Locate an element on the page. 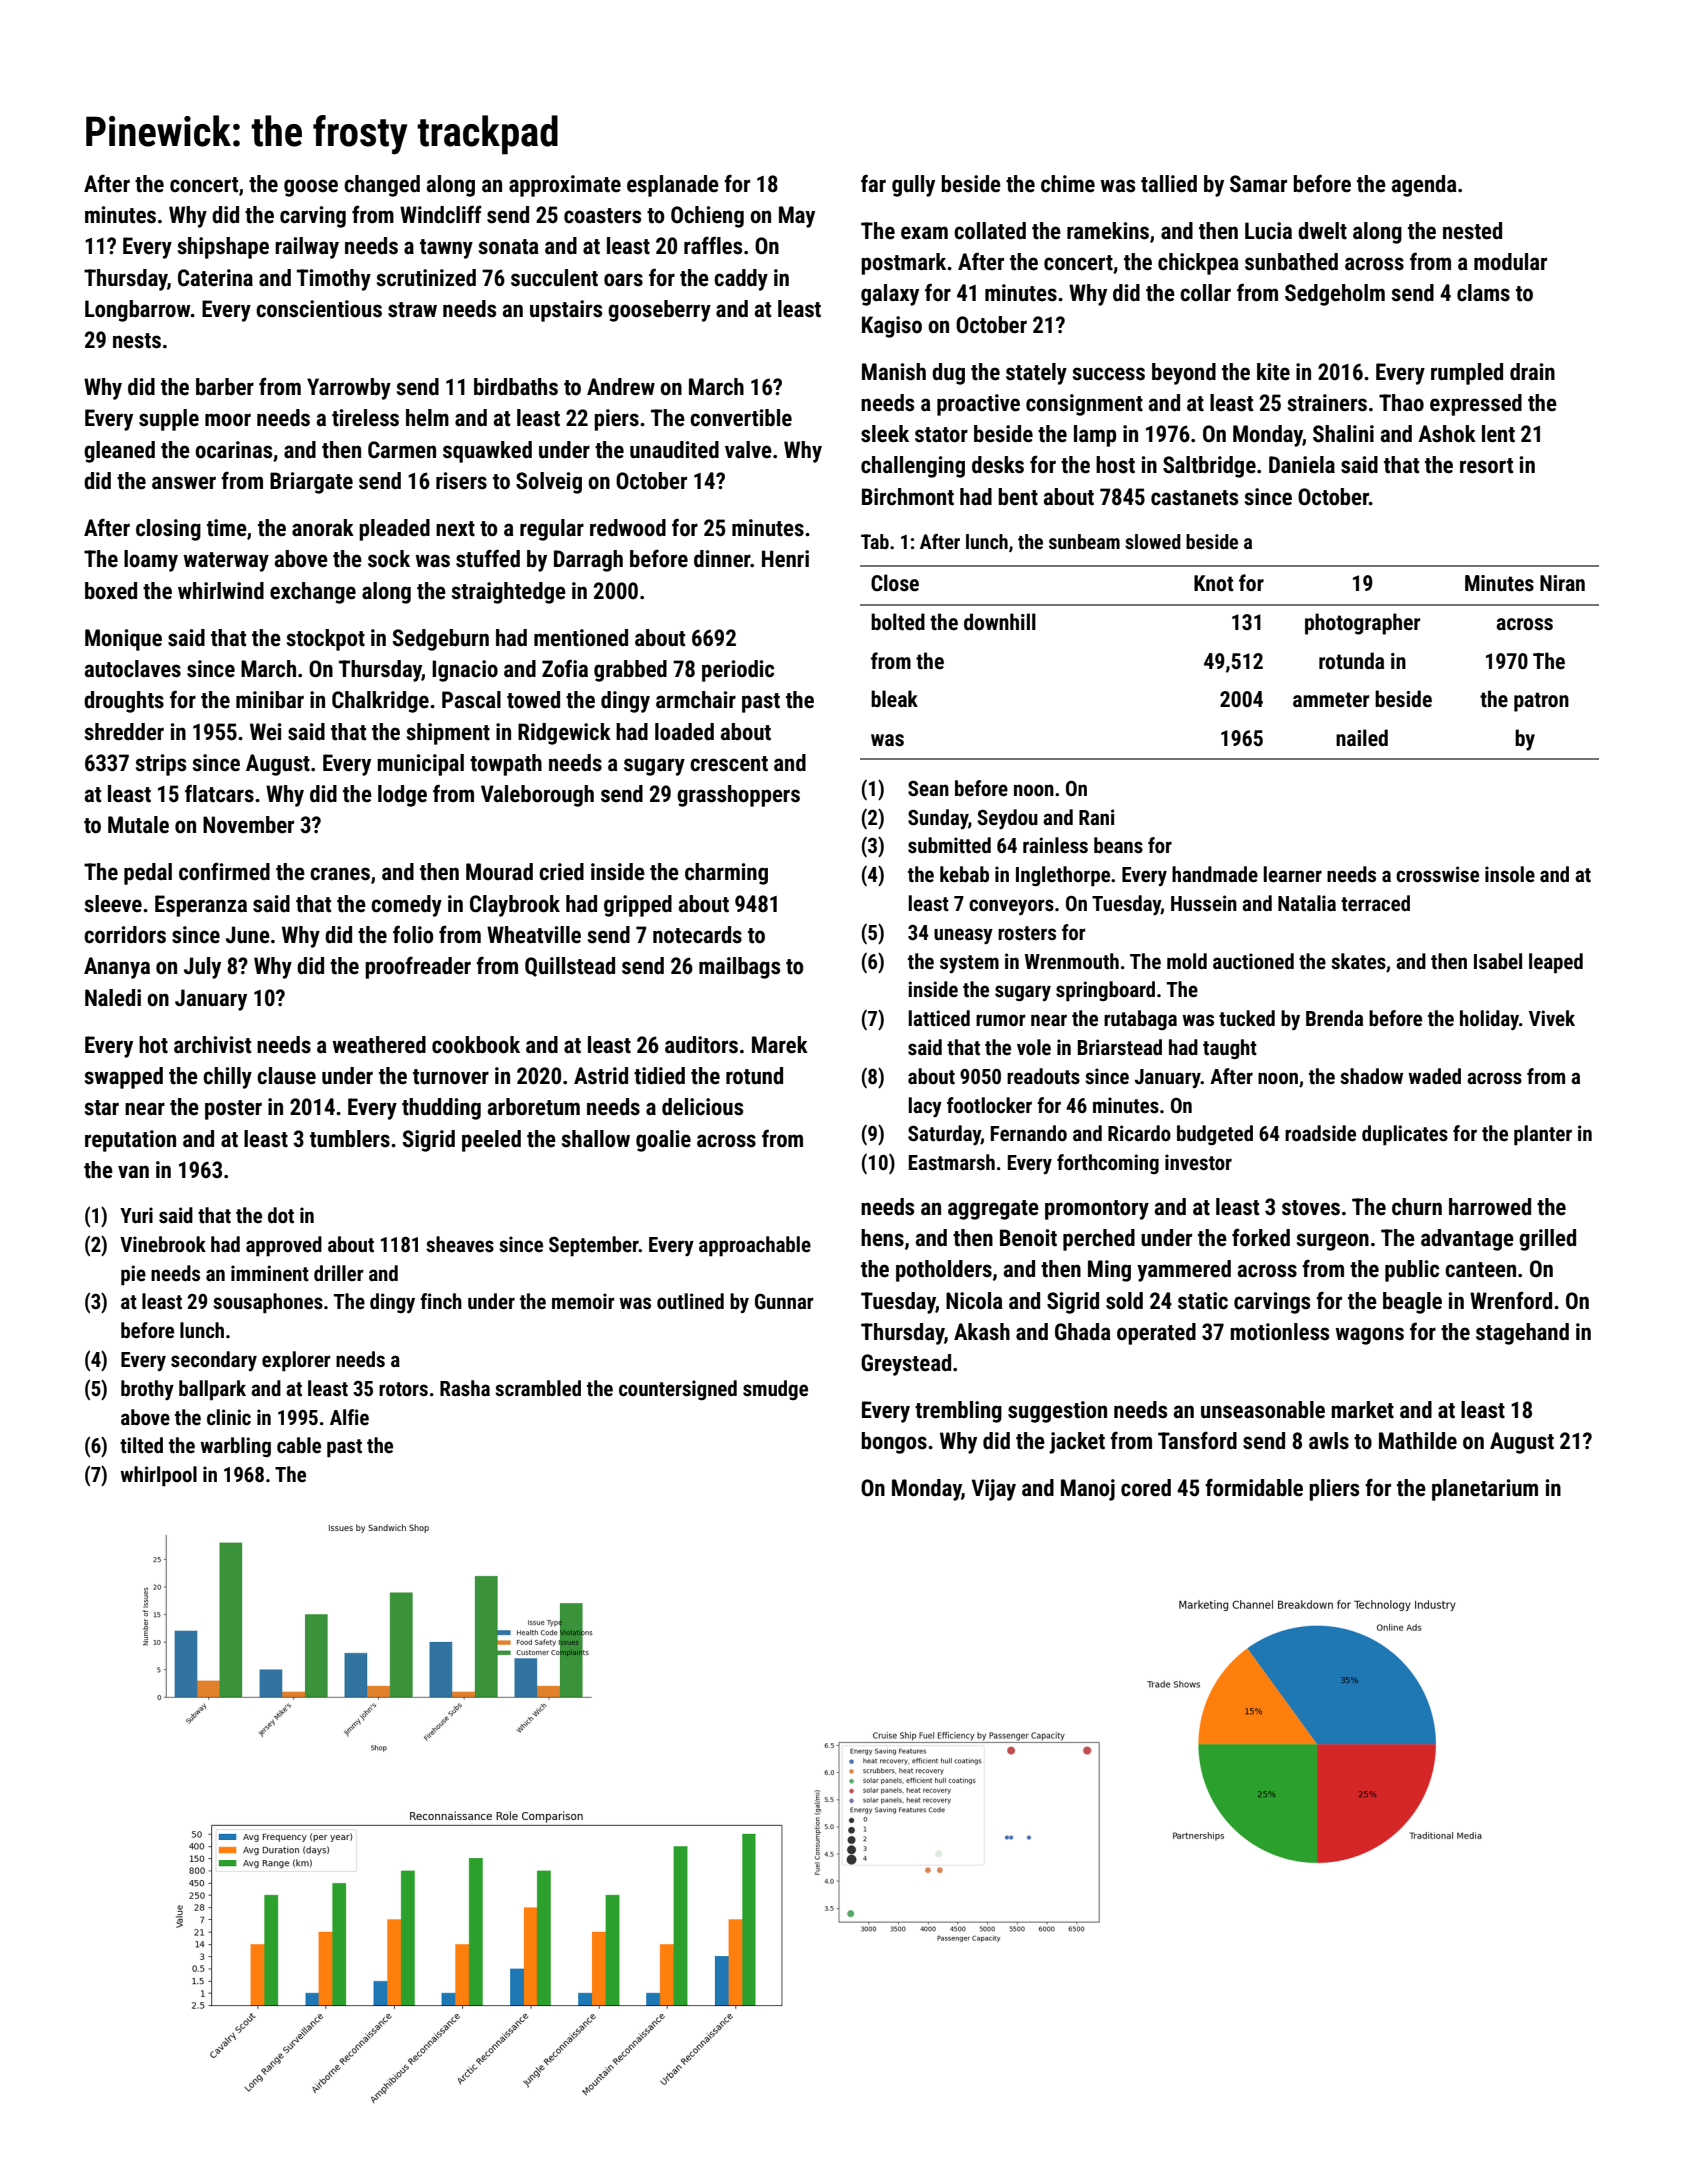 The image size is (1683, 2178). budgeted is located at coordinates (1215, 1135).
